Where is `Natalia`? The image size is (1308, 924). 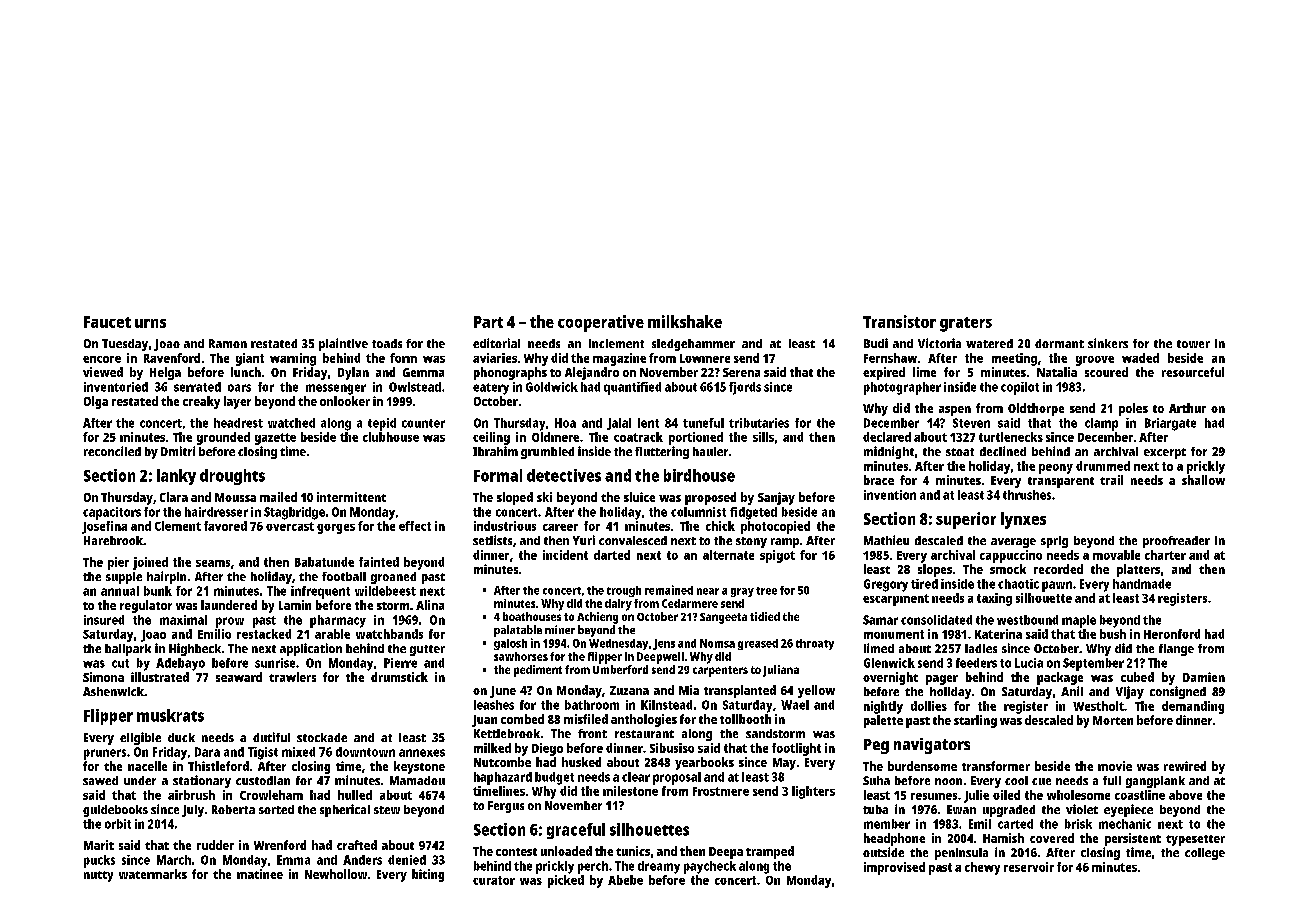 Natalia is located at coordinates (1057, 372).
